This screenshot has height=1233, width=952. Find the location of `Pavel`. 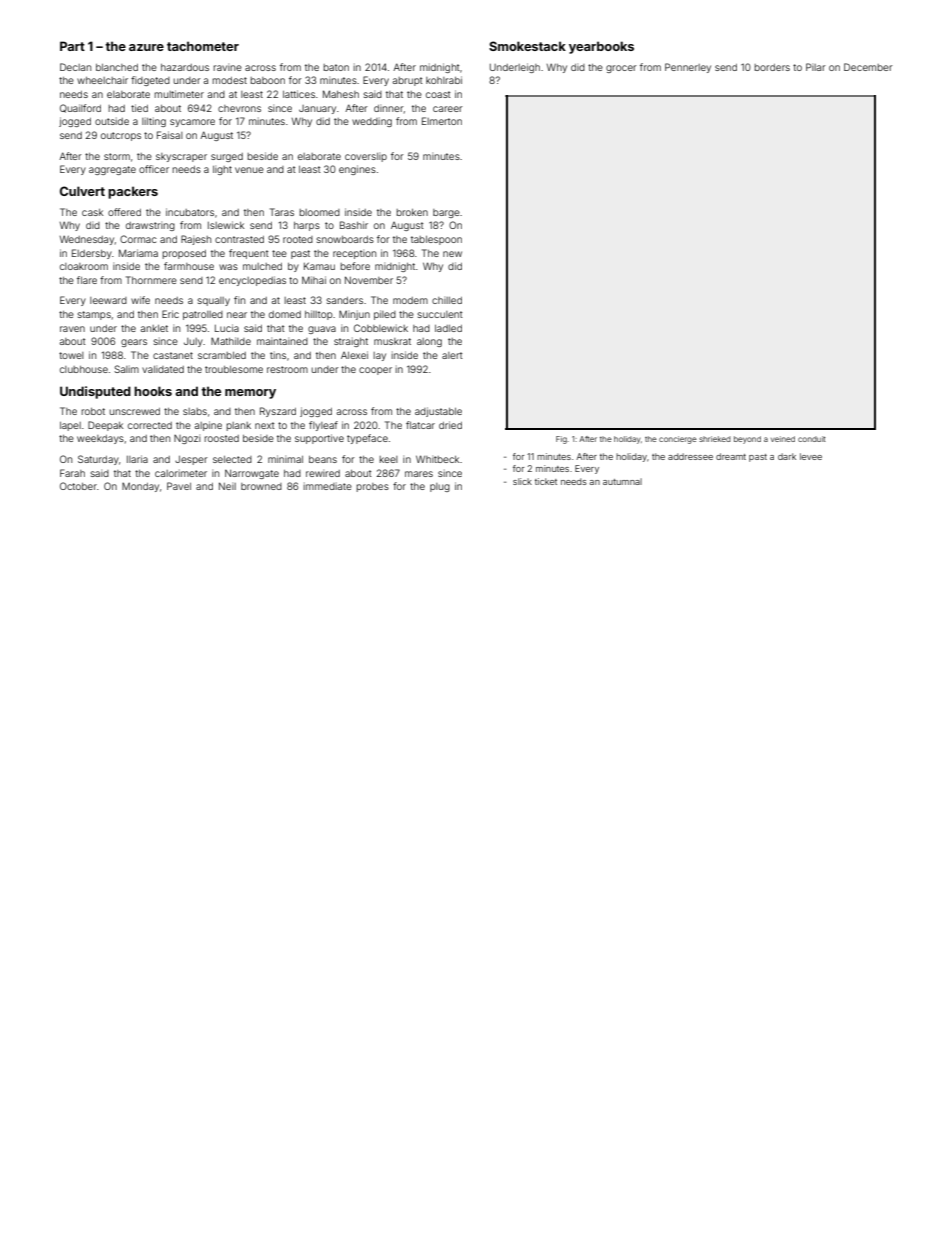

Pavel is located at coordinates (179, 486).
